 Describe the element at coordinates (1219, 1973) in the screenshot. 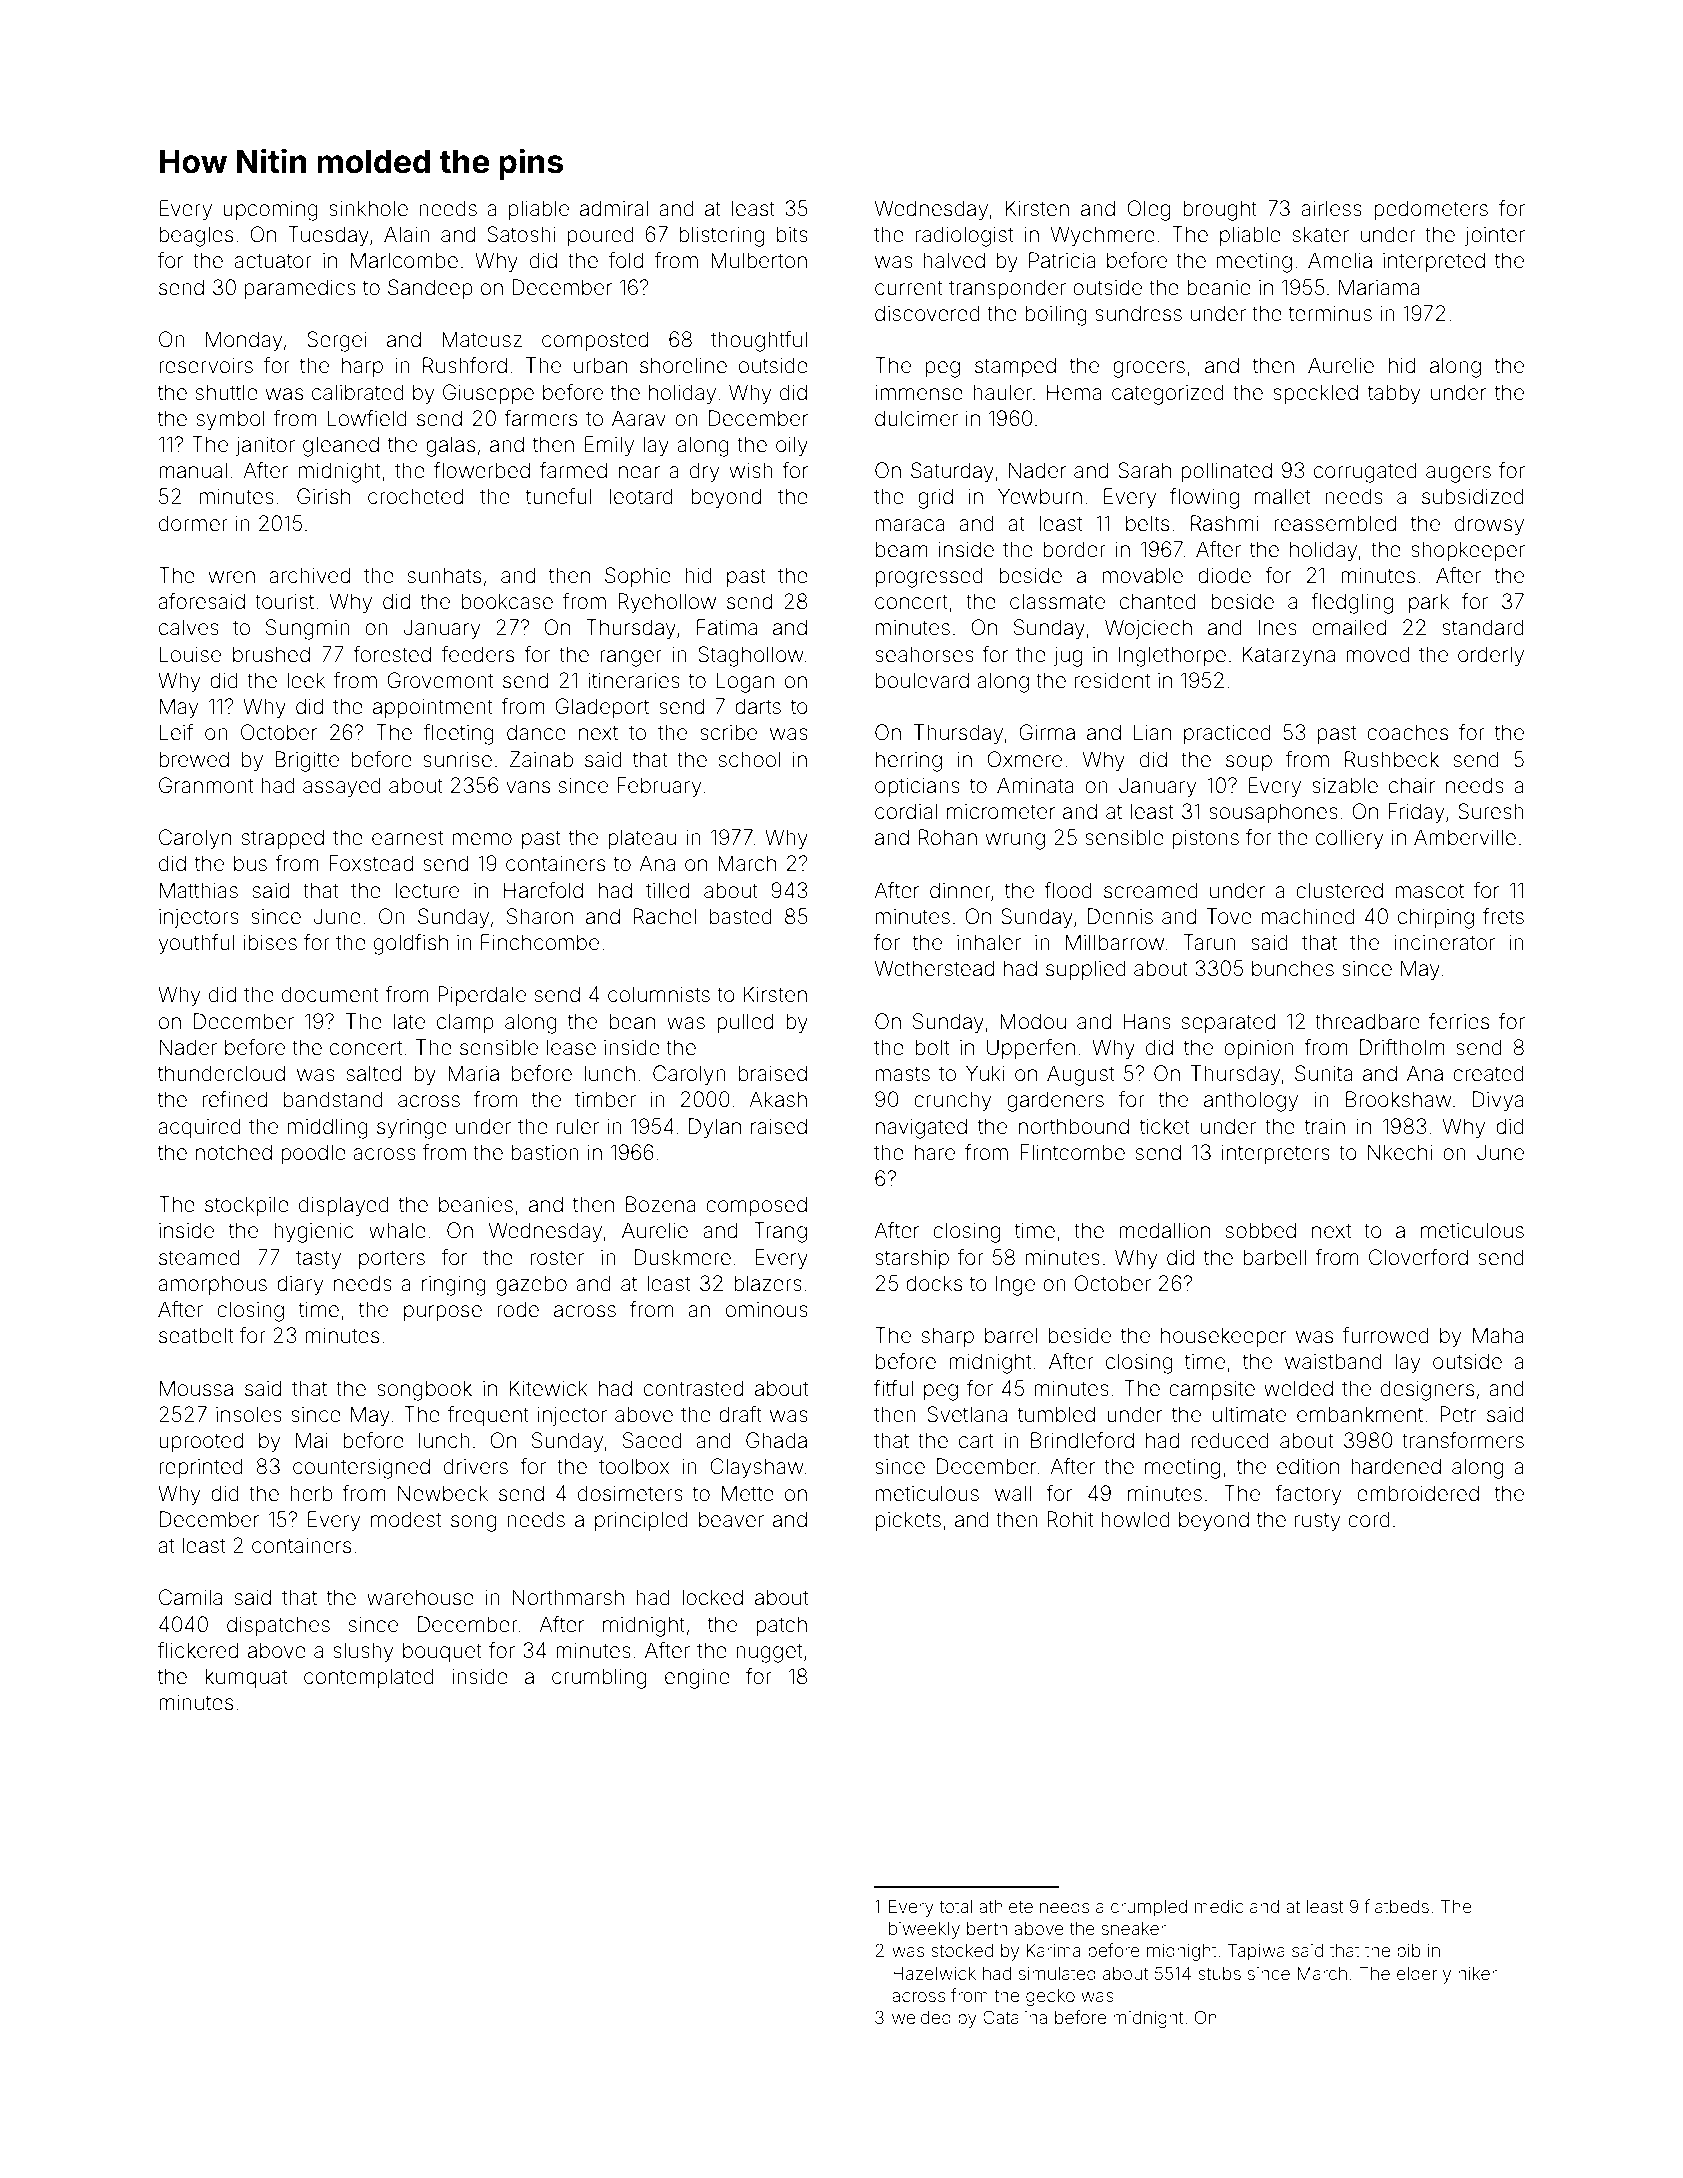

I see `stubs` at that location.
